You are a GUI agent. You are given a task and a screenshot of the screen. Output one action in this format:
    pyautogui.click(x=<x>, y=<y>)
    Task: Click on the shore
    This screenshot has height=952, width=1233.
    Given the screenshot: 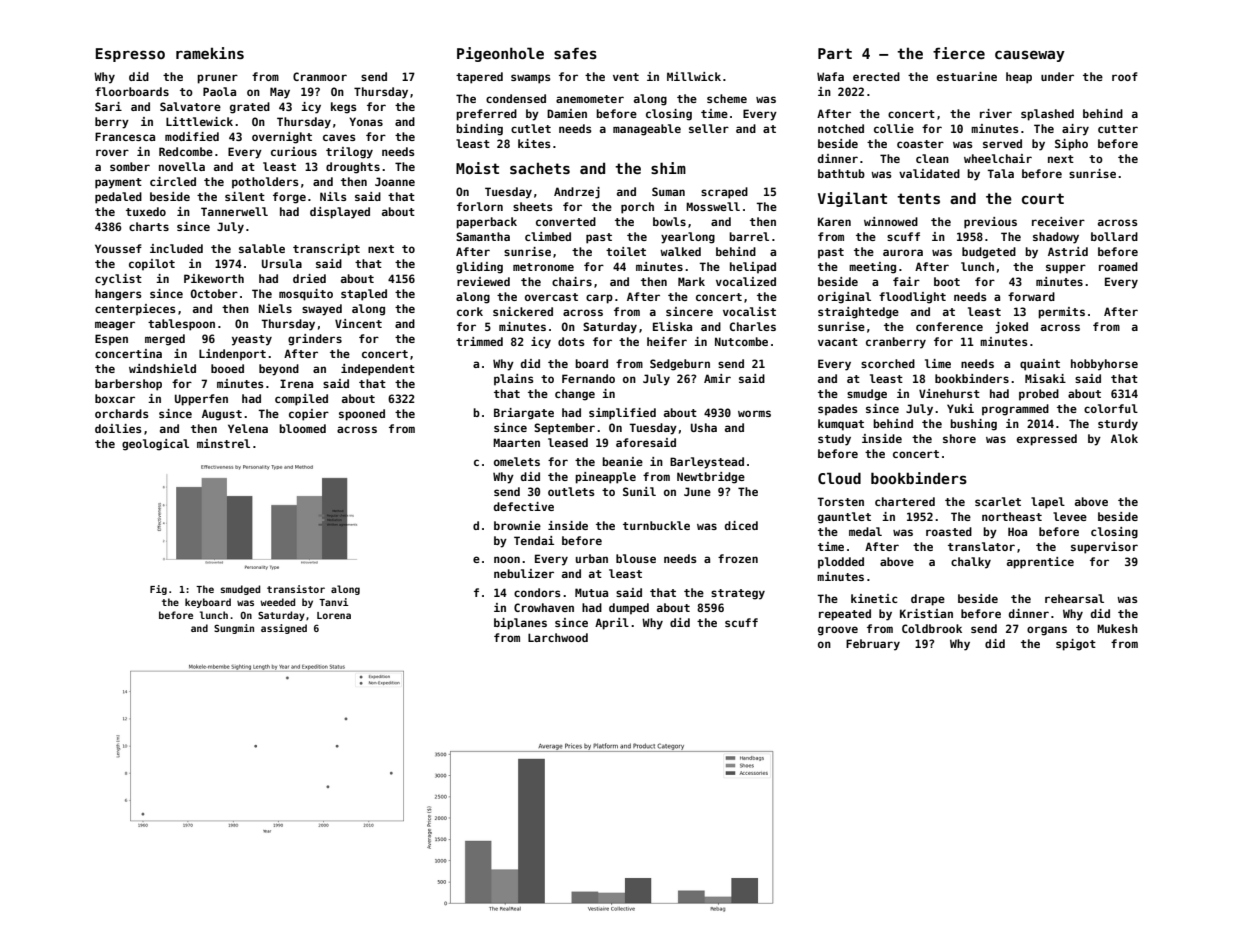 What is the action you would take?
    pyautogui.click(x=959, y=438)
